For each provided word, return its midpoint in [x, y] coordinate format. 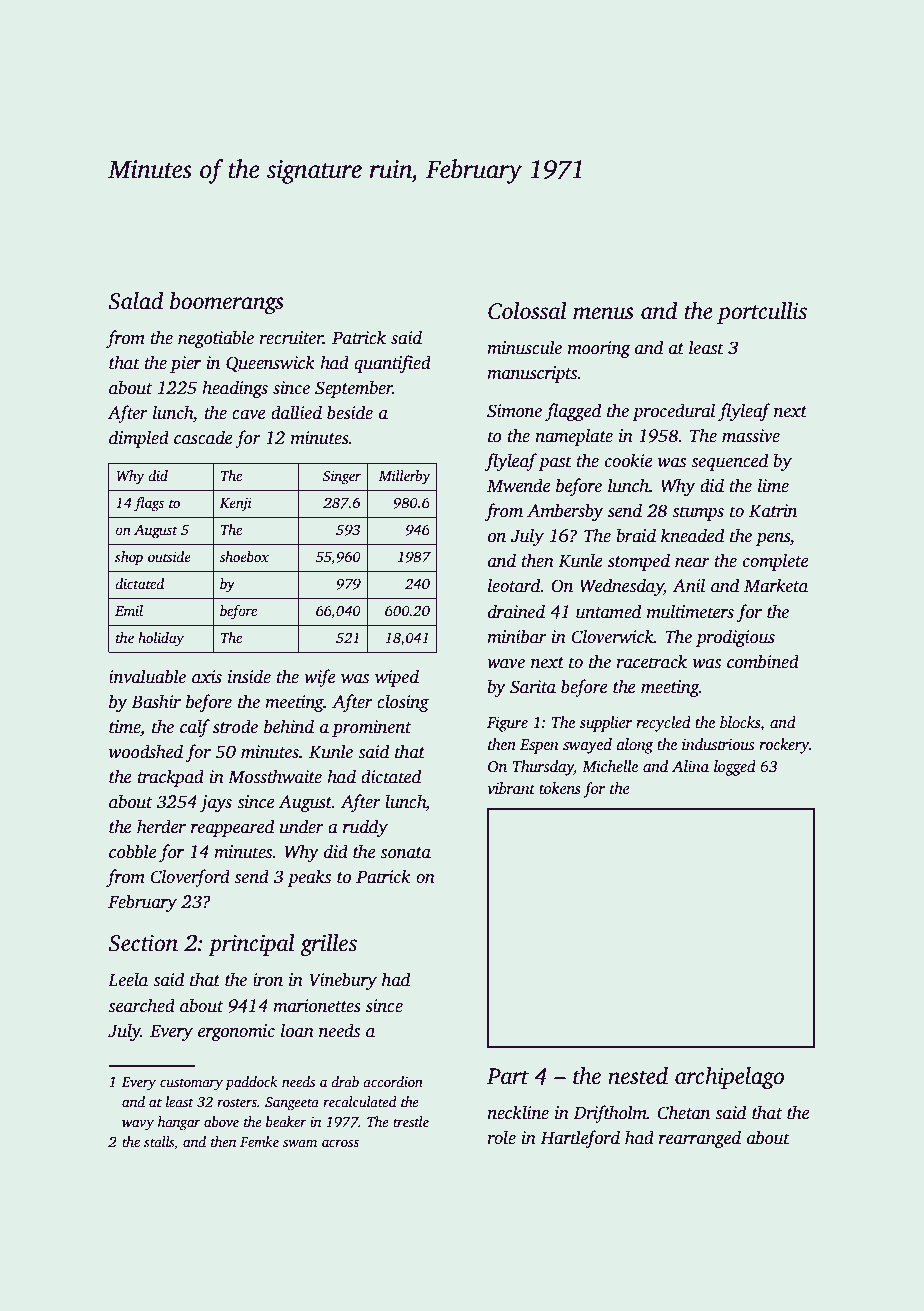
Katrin [773, 511]
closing [403, 703]
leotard [514, 585]
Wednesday [622, 587]
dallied [296, 412]
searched [141, 1005]
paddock [251, 1083]
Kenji [236, 504]
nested [638, 1076]
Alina [690, 766]
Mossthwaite [275, 776]
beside [350, 412]
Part [508, 1076]
